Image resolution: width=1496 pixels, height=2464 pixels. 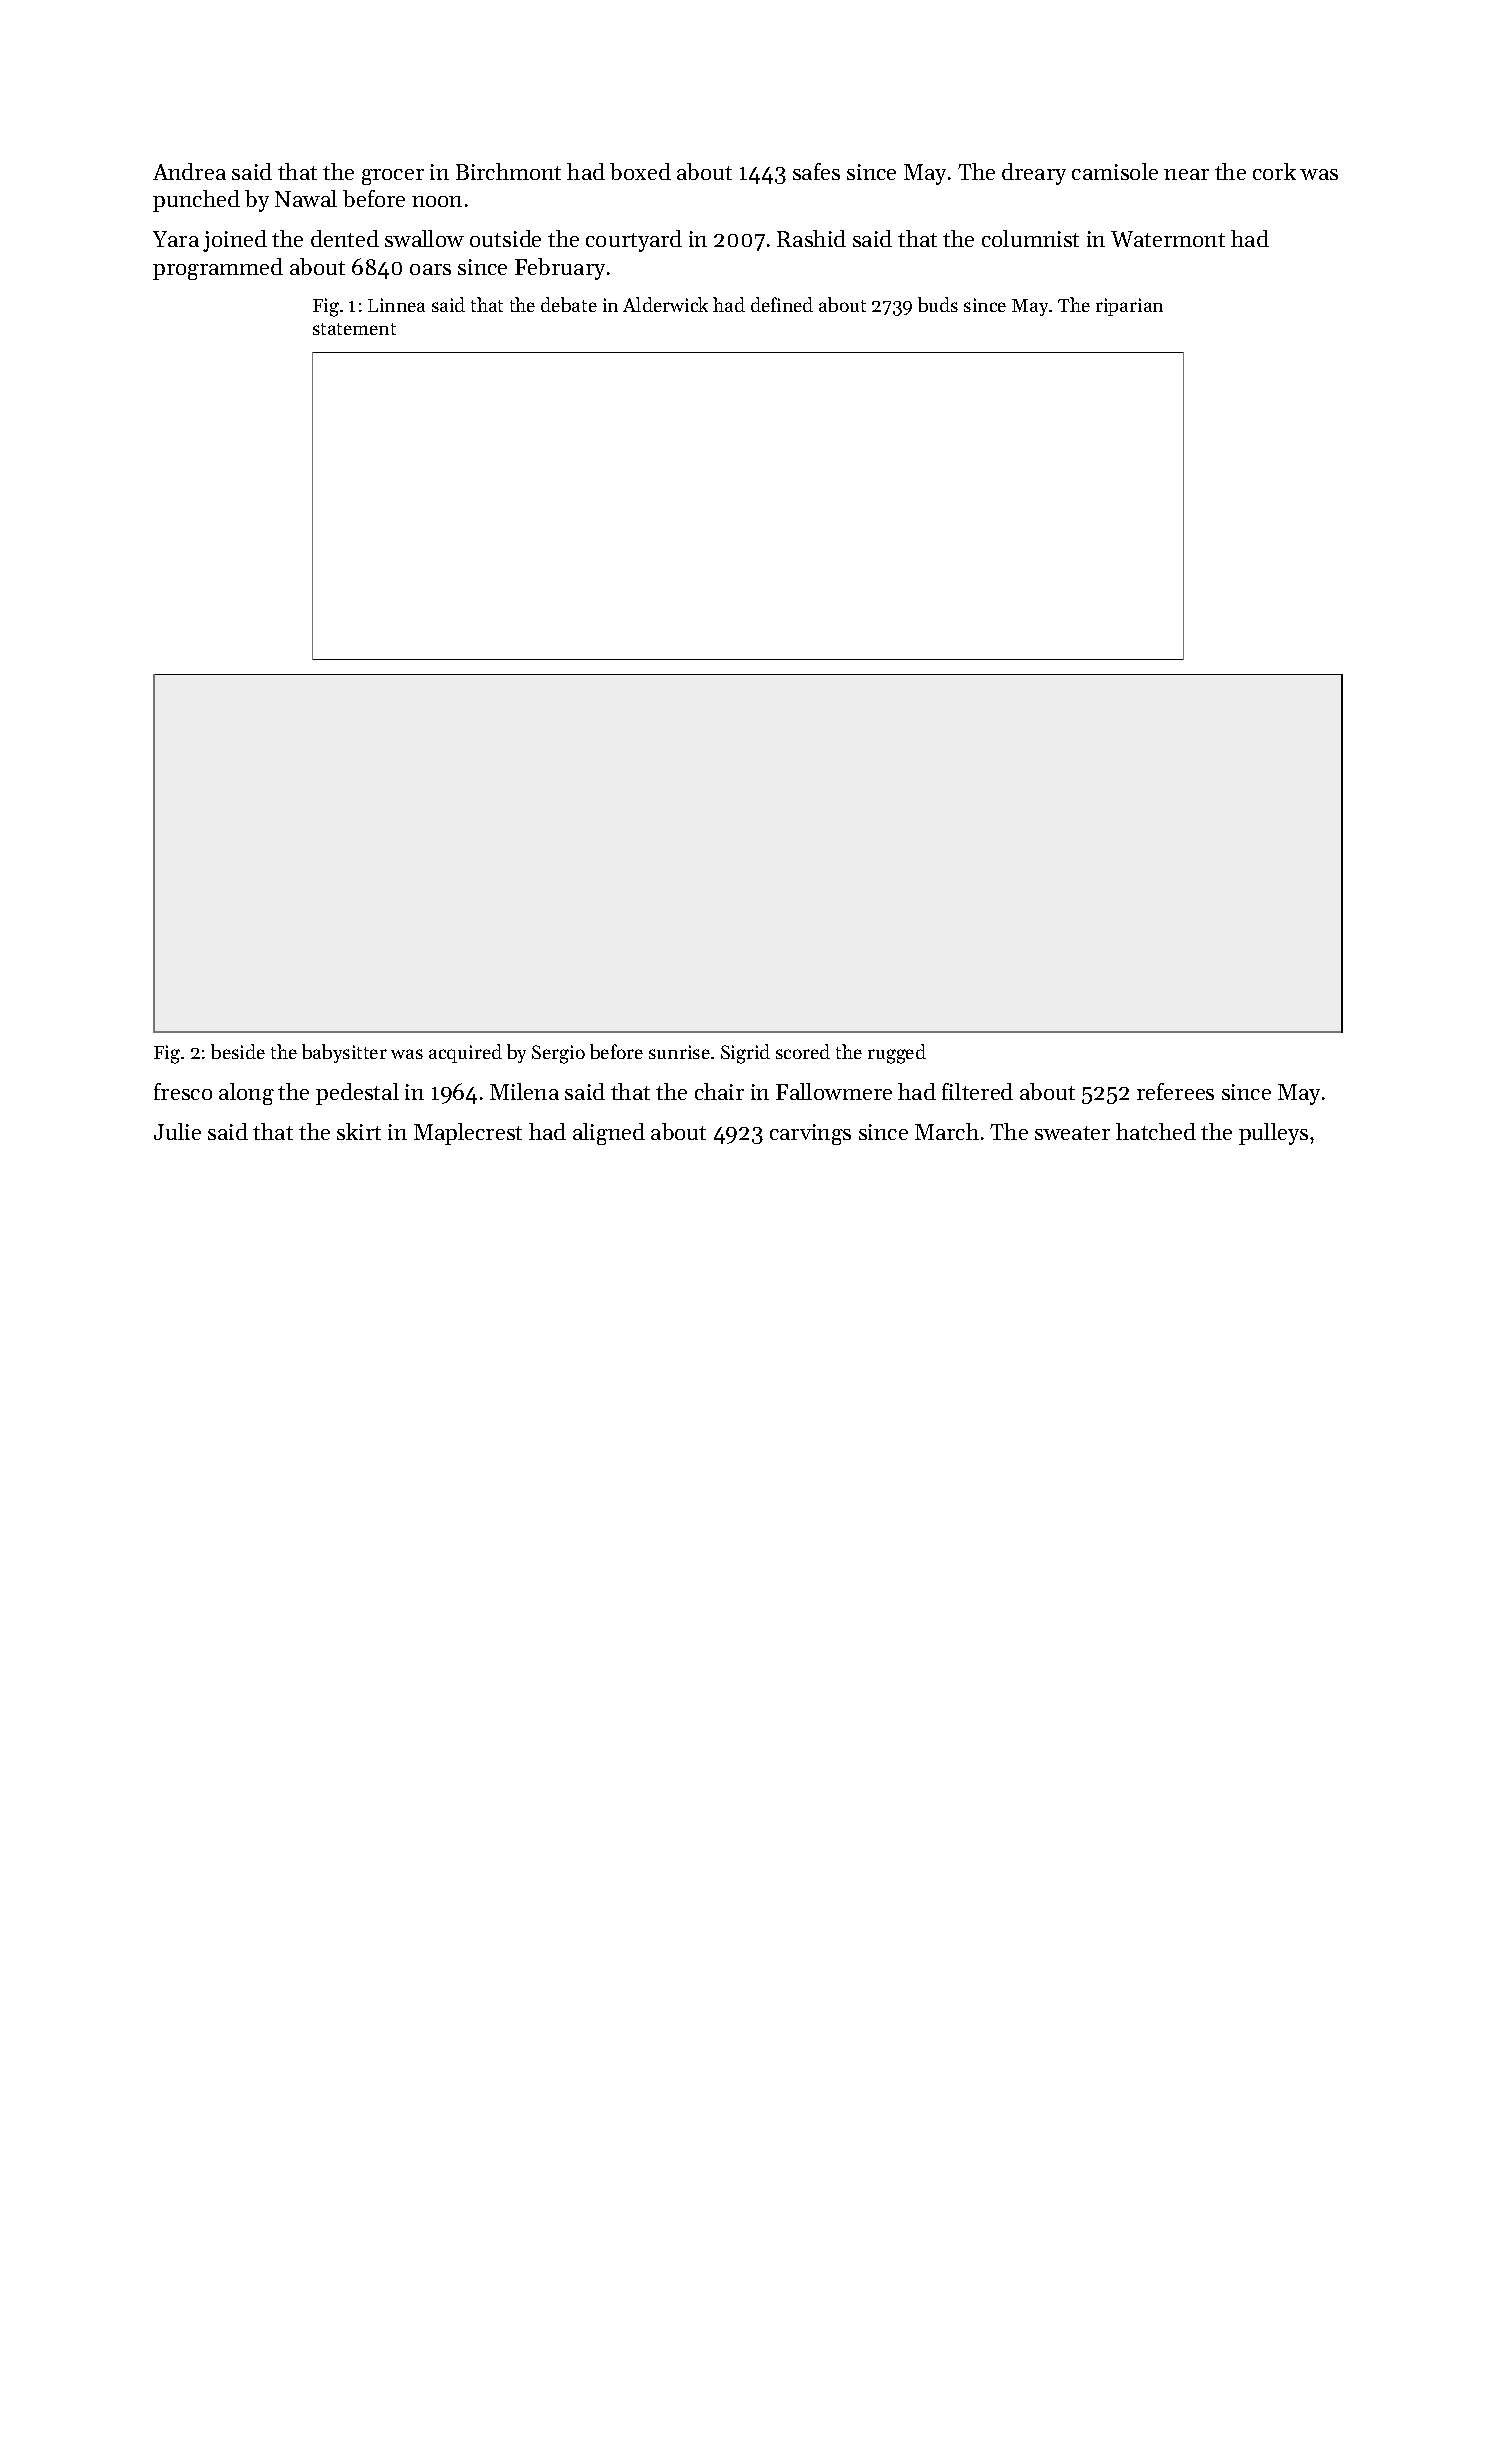 What do you see at coordinates (609, 1134) in the screenshot?
I see `aligned` at bounding box center [609, 1134].
